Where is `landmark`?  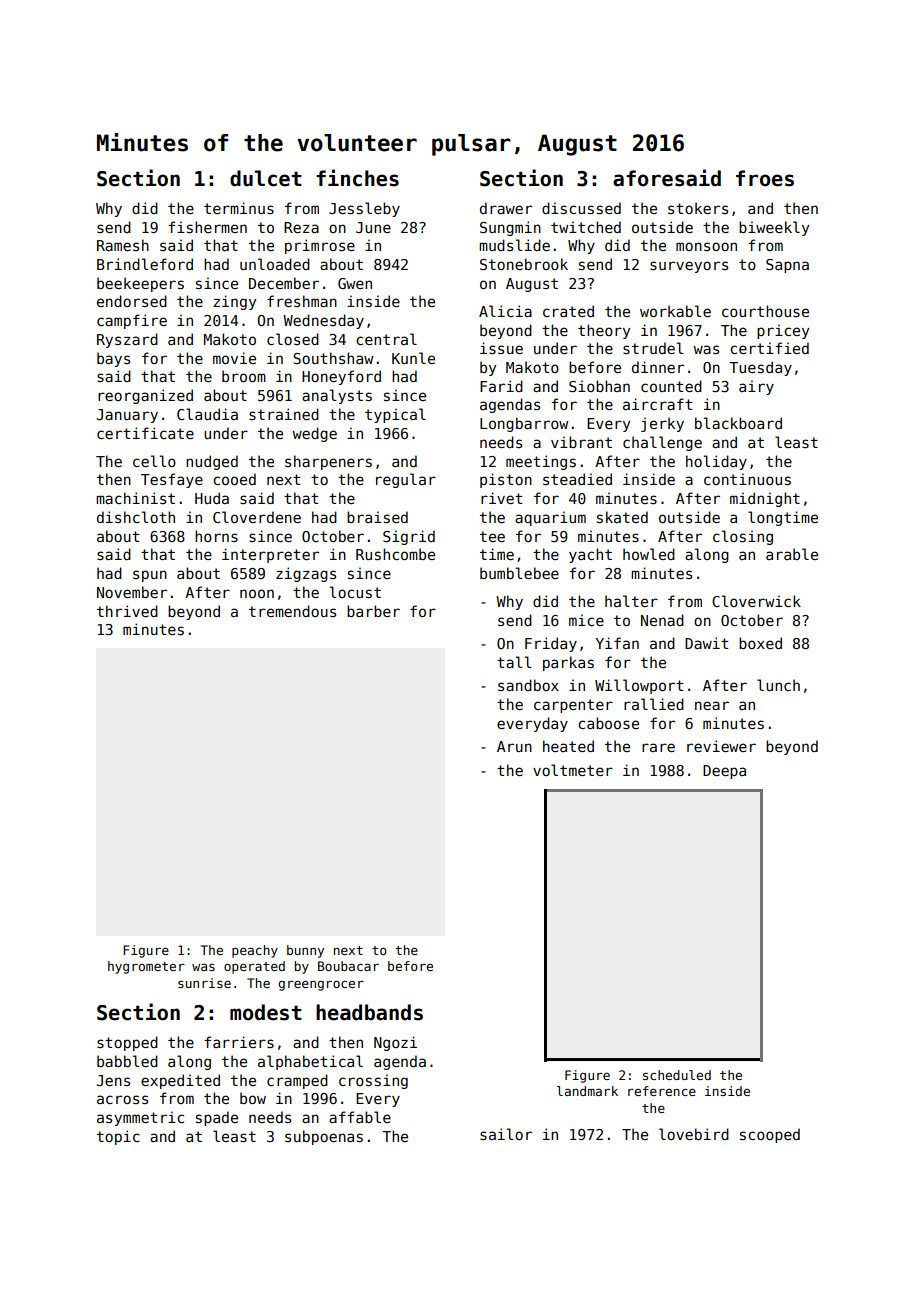 landmark is located at coordinates (587, 1091).
